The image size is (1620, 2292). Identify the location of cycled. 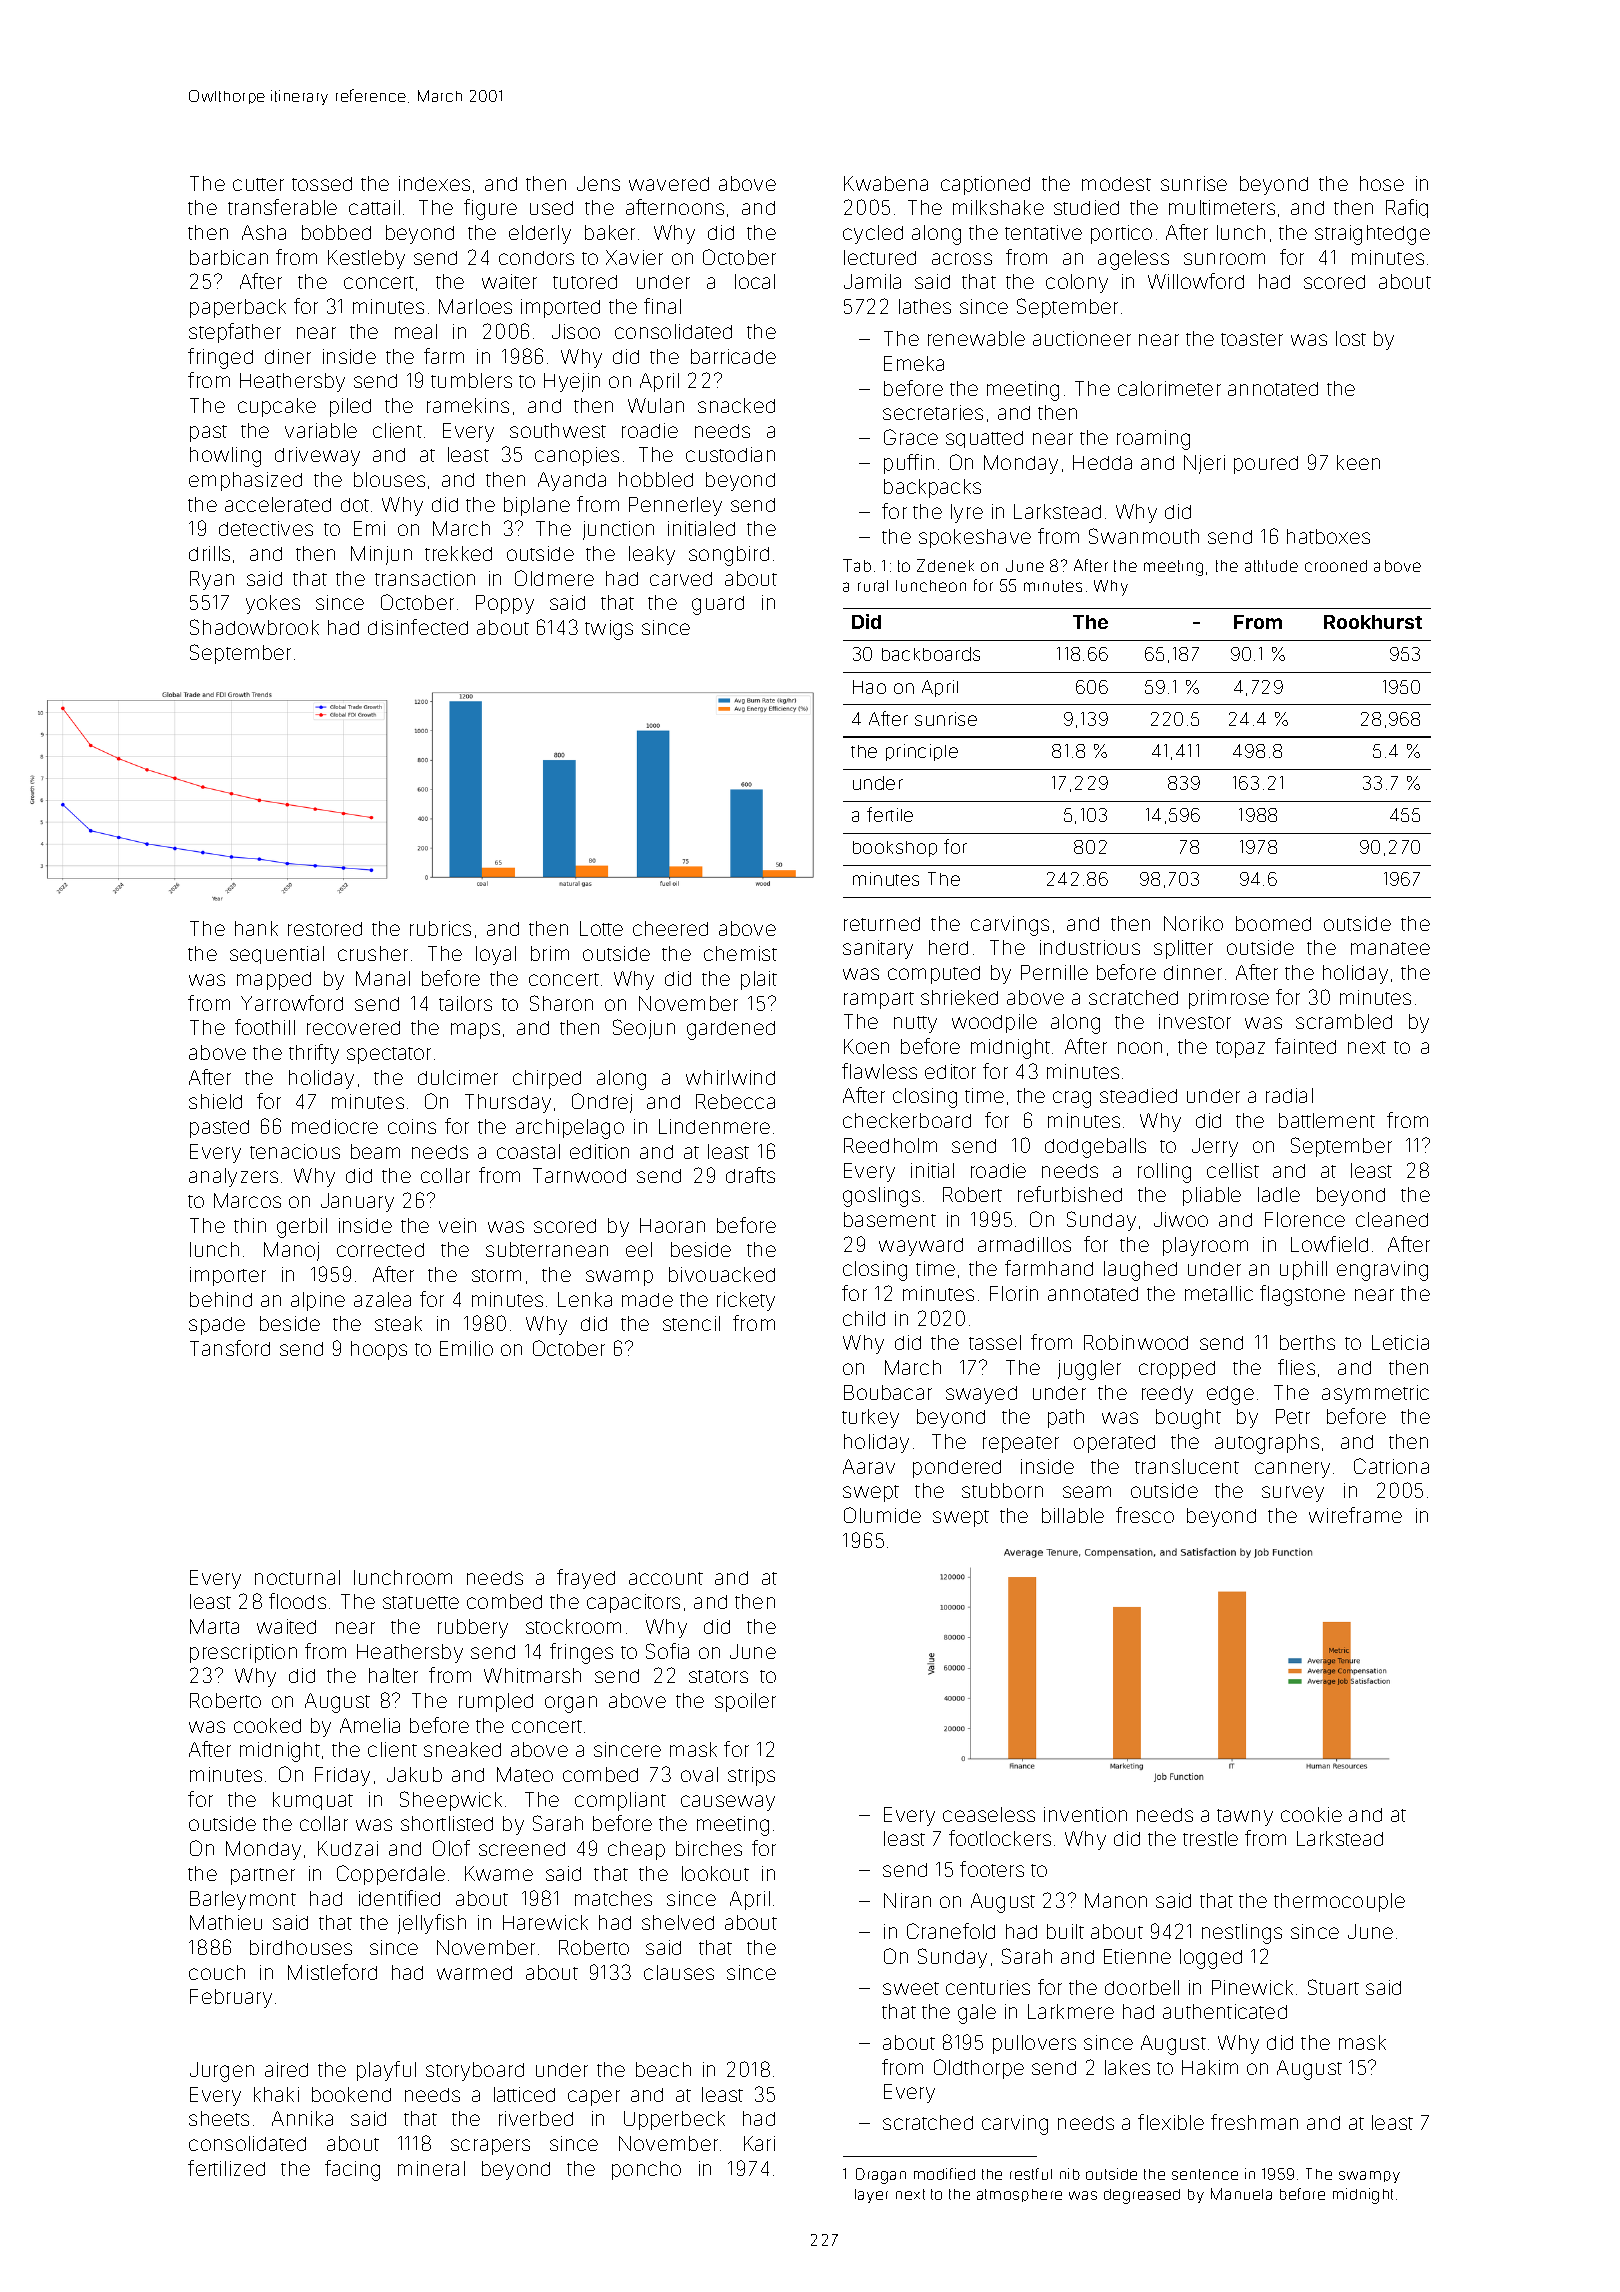
(873, 234).
